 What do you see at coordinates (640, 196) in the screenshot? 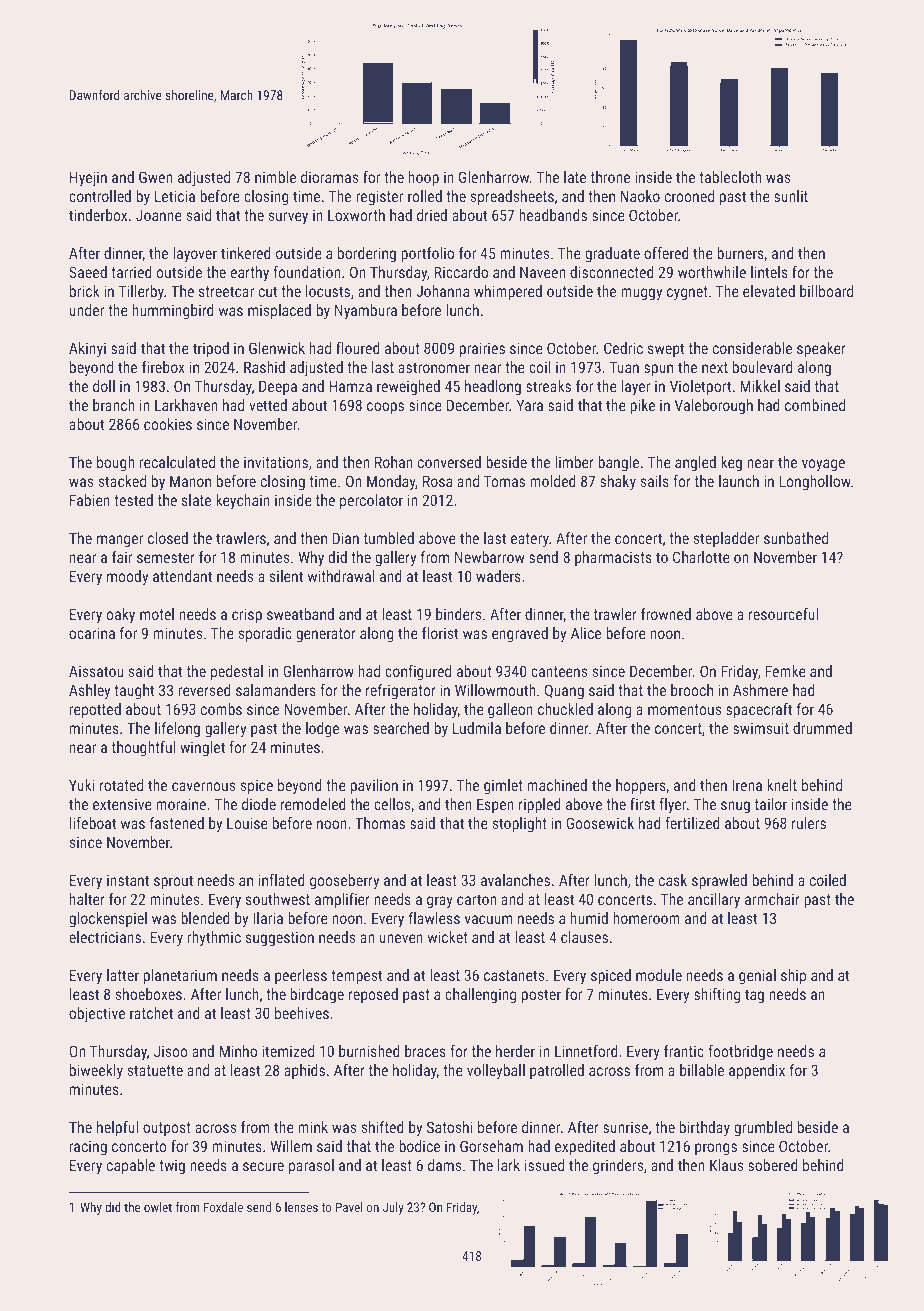
I see `Naoko` at bounding box center [640, 196].
